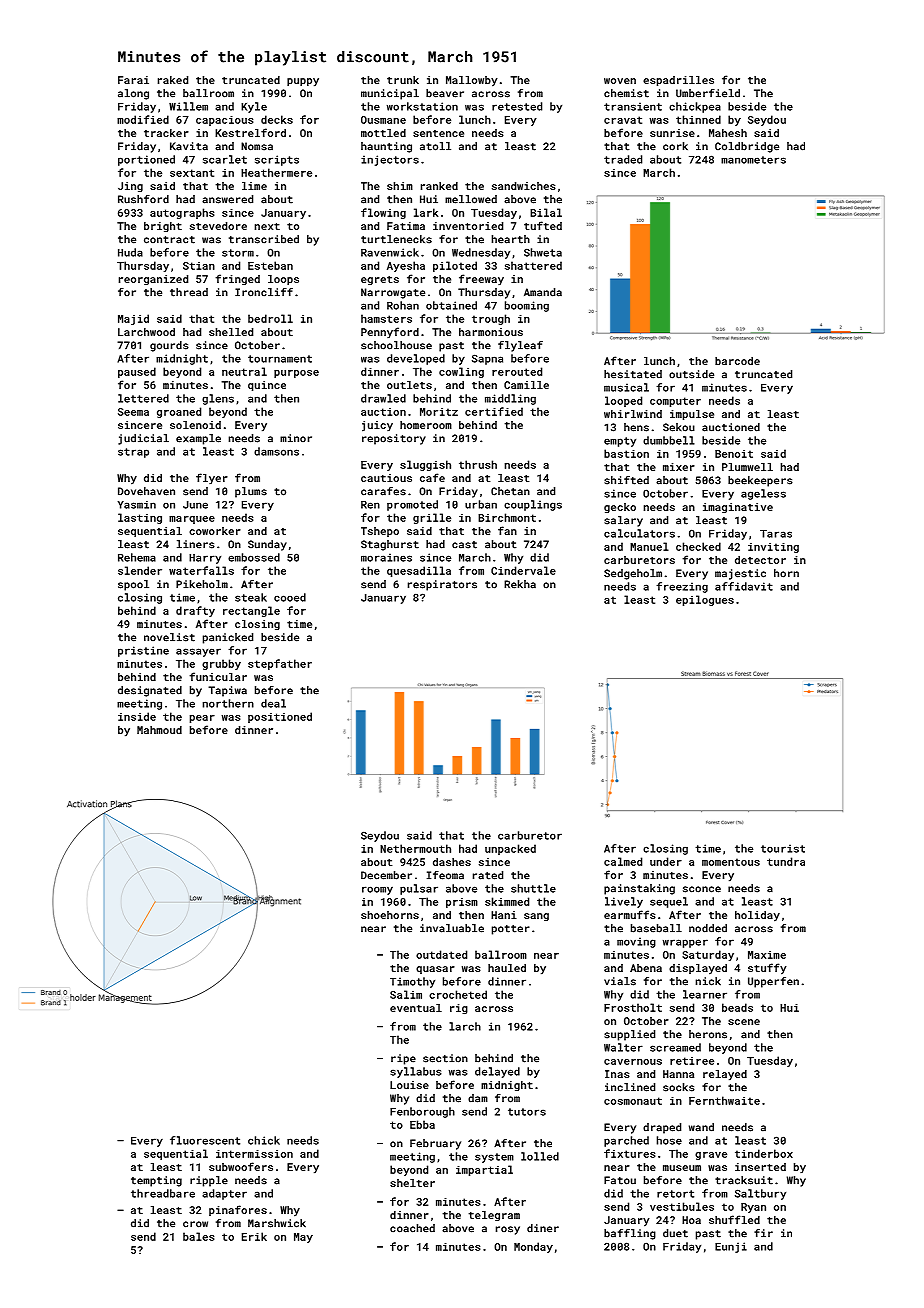 The image size is (924, 1308). I want to click on crocheted, so click(458, 994).
